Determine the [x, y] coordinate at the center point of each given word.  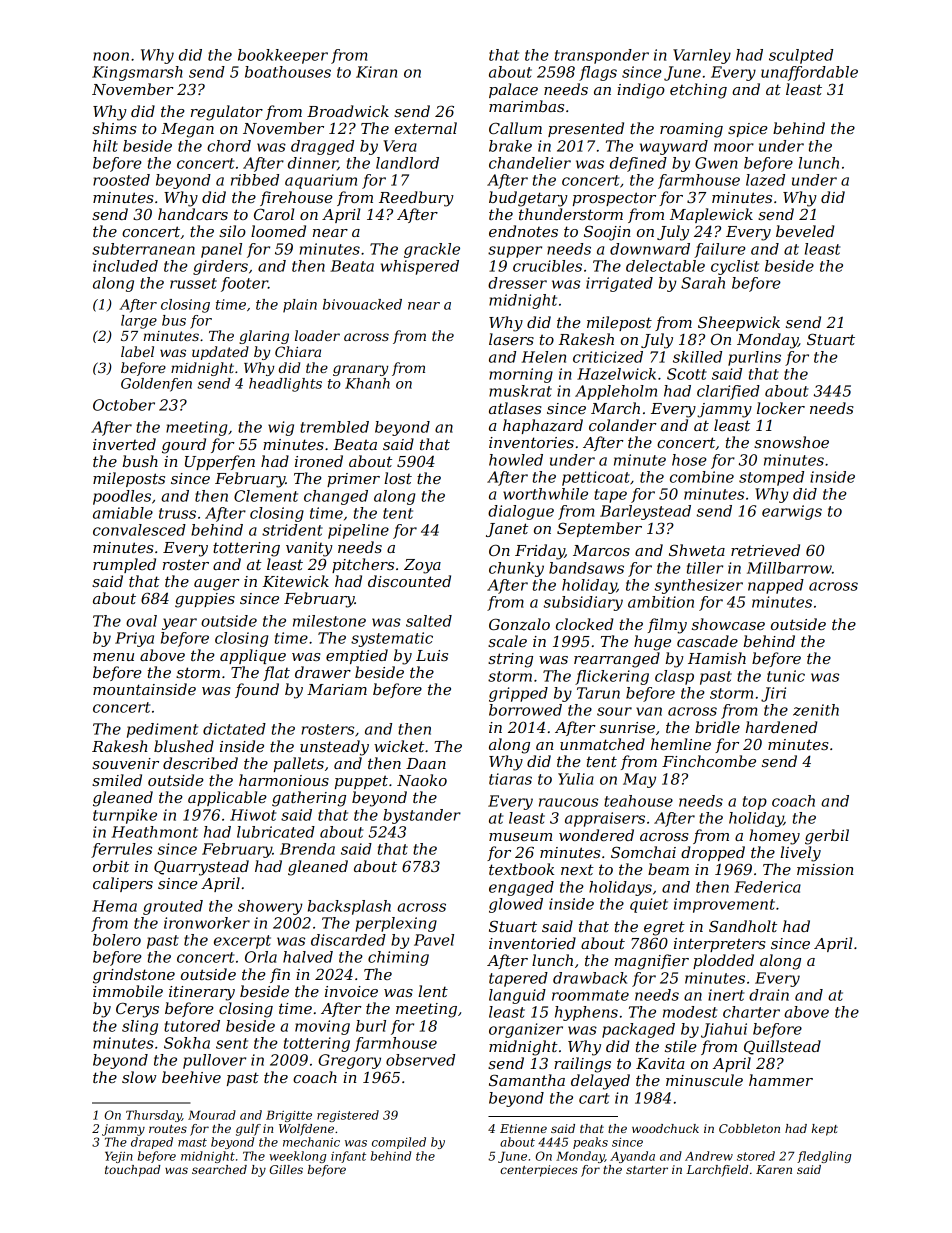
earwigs [792, 512]
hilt [105, 146]
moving [322, 1027]
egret [664, 928]
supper [515, 252]
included [125, 266]
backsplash [349, 907]
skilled [697, 357]
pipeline [358, 531]
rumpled [124, 565]
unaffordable [809, 73]
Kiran [376, 72]
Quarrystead [201, 868]
